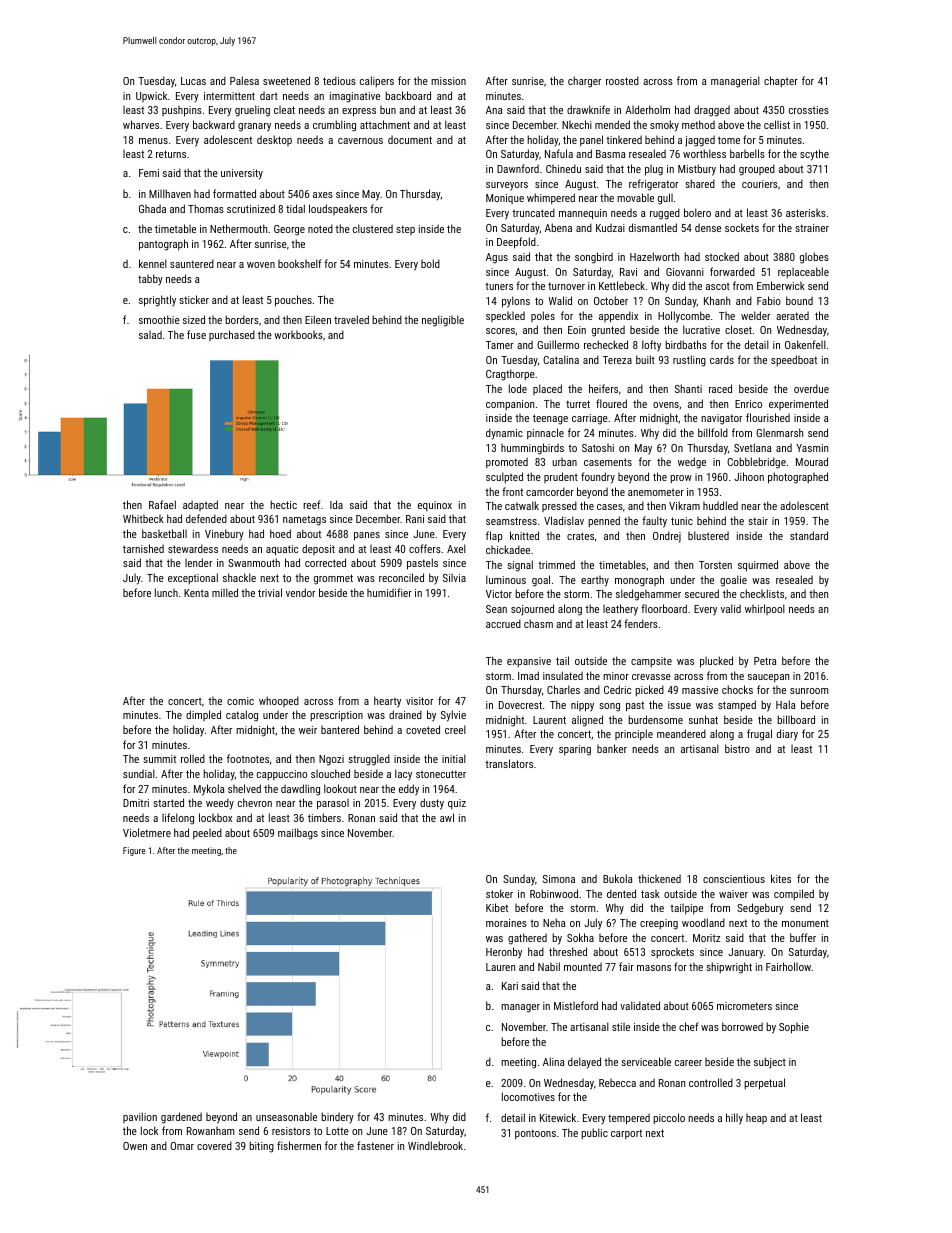 The image size is (952, 1233). Describe the element at coordinates (207, 833) in the screenshot. I see `peeled` at that location.
